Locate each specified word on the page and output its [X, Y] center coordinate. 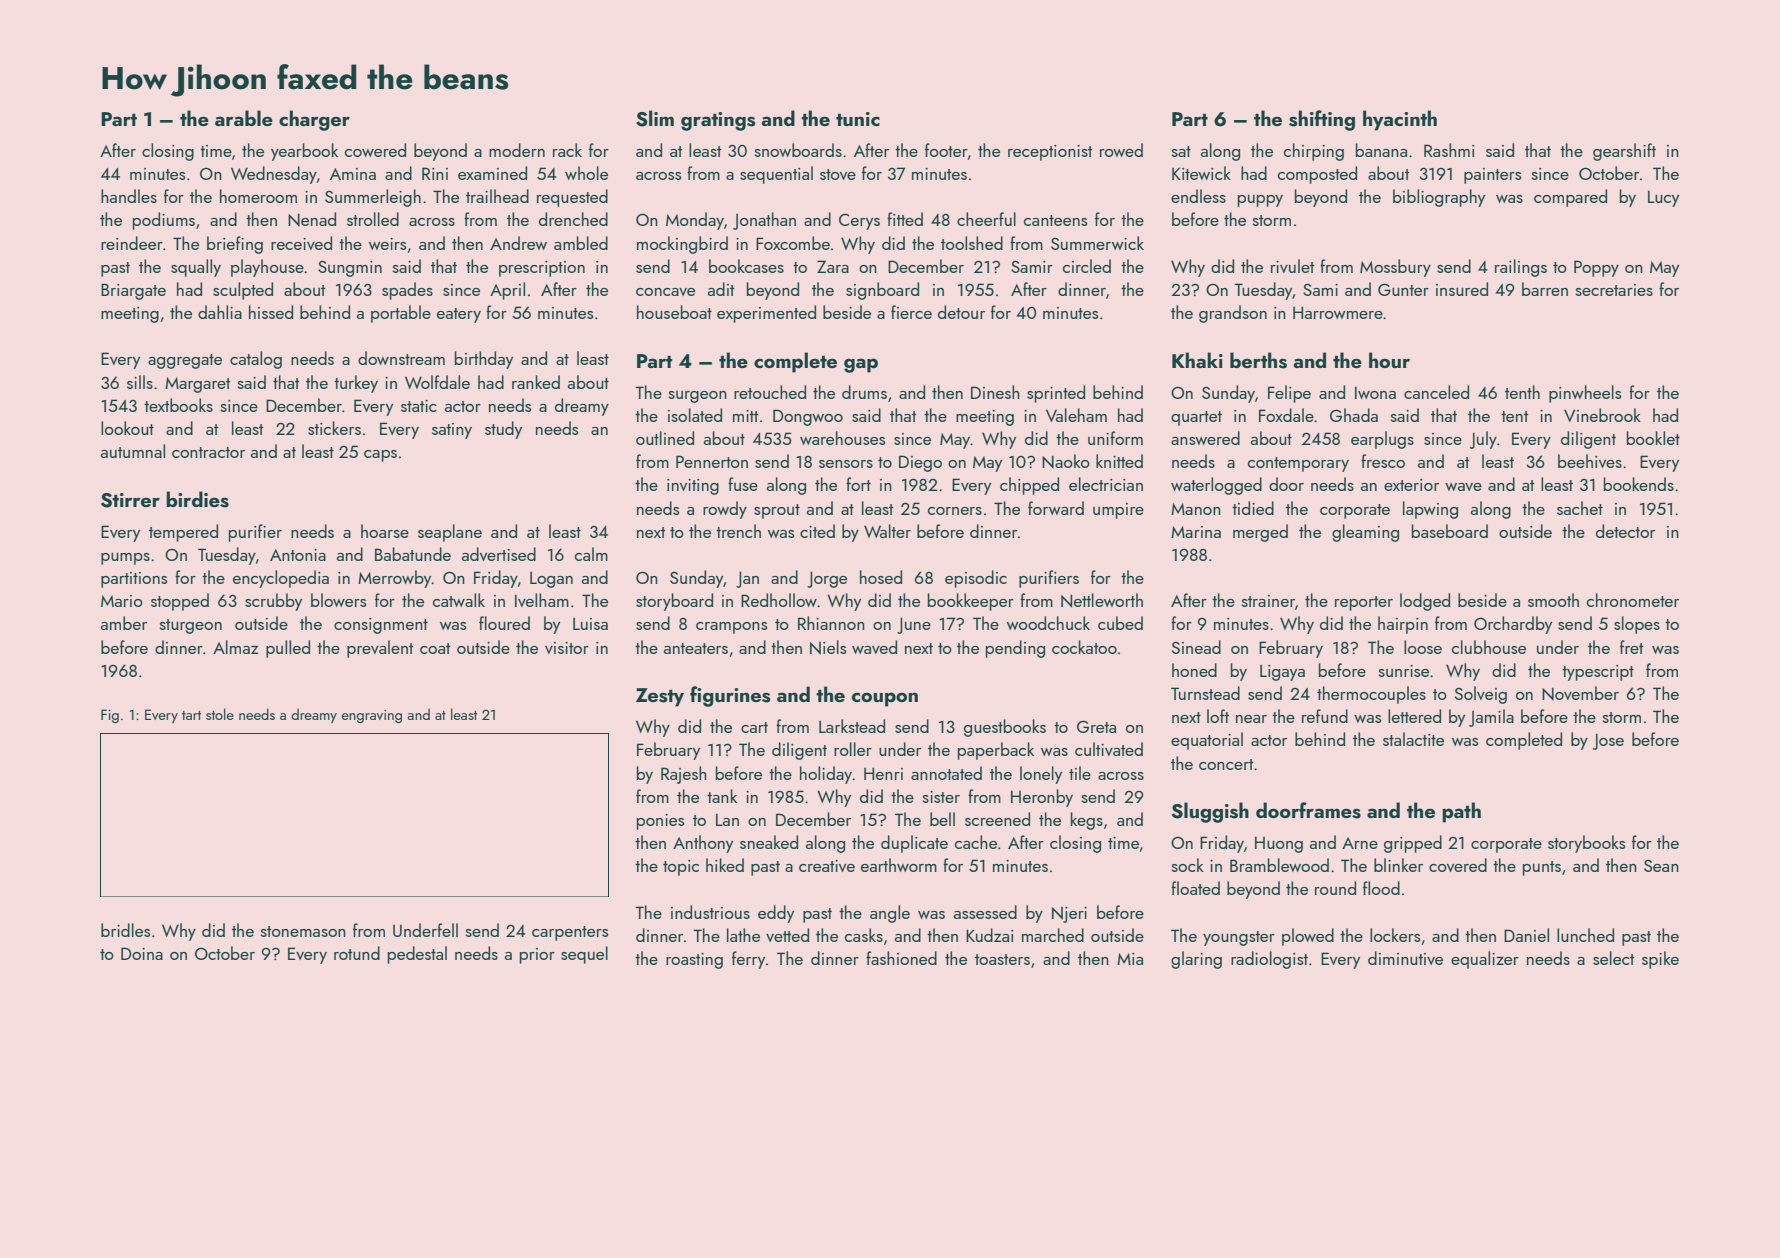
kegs [1087, 821]
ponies [660, 822]
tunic [858, 119]
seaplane [450, 533]
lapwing [1430, 510]
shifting [1322, 120]
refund [1325, 716]
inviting [693, 487]
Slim [655, 118]
